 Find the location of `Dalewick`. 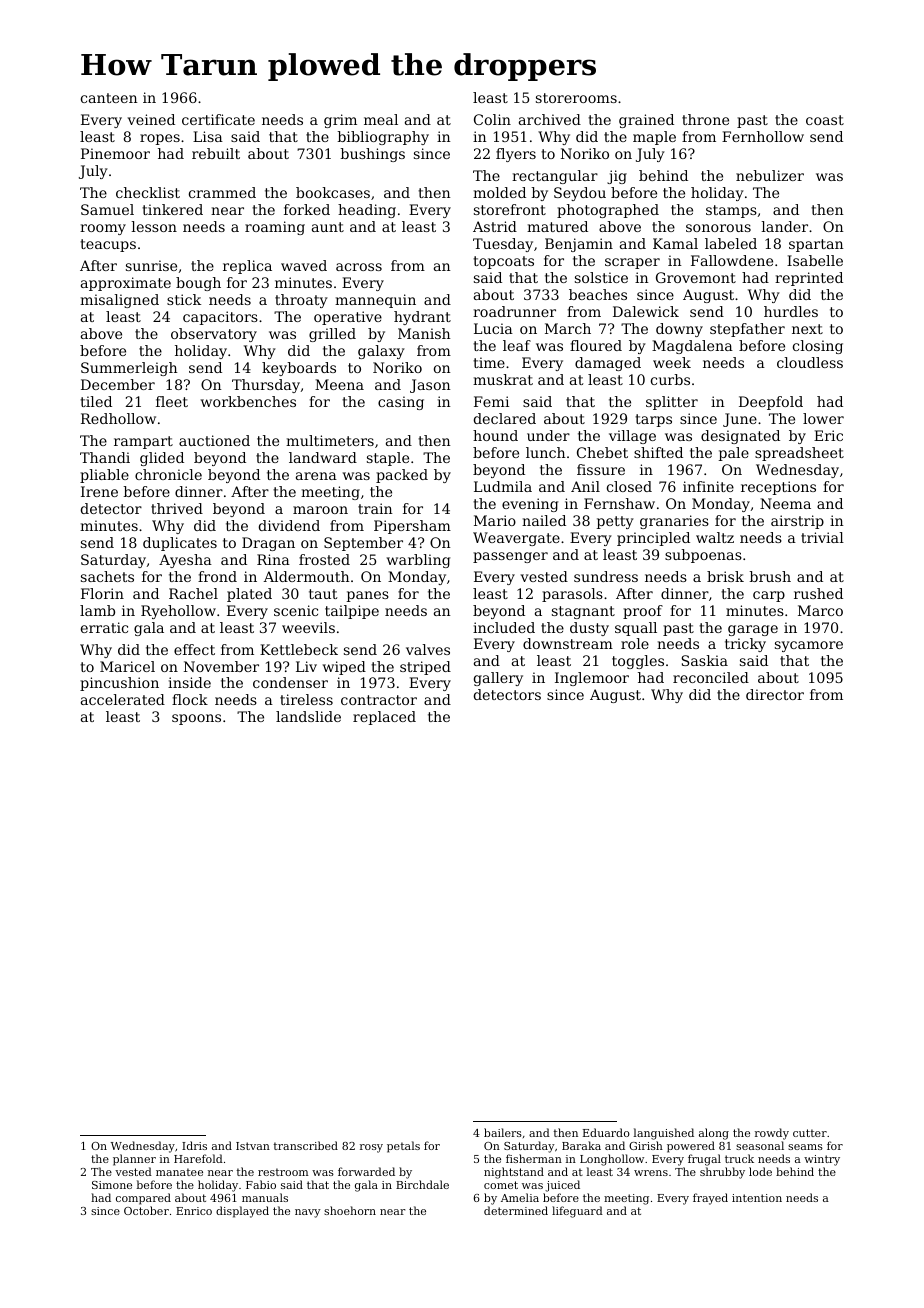

Dalewick is located at coordinates (646, 311).
